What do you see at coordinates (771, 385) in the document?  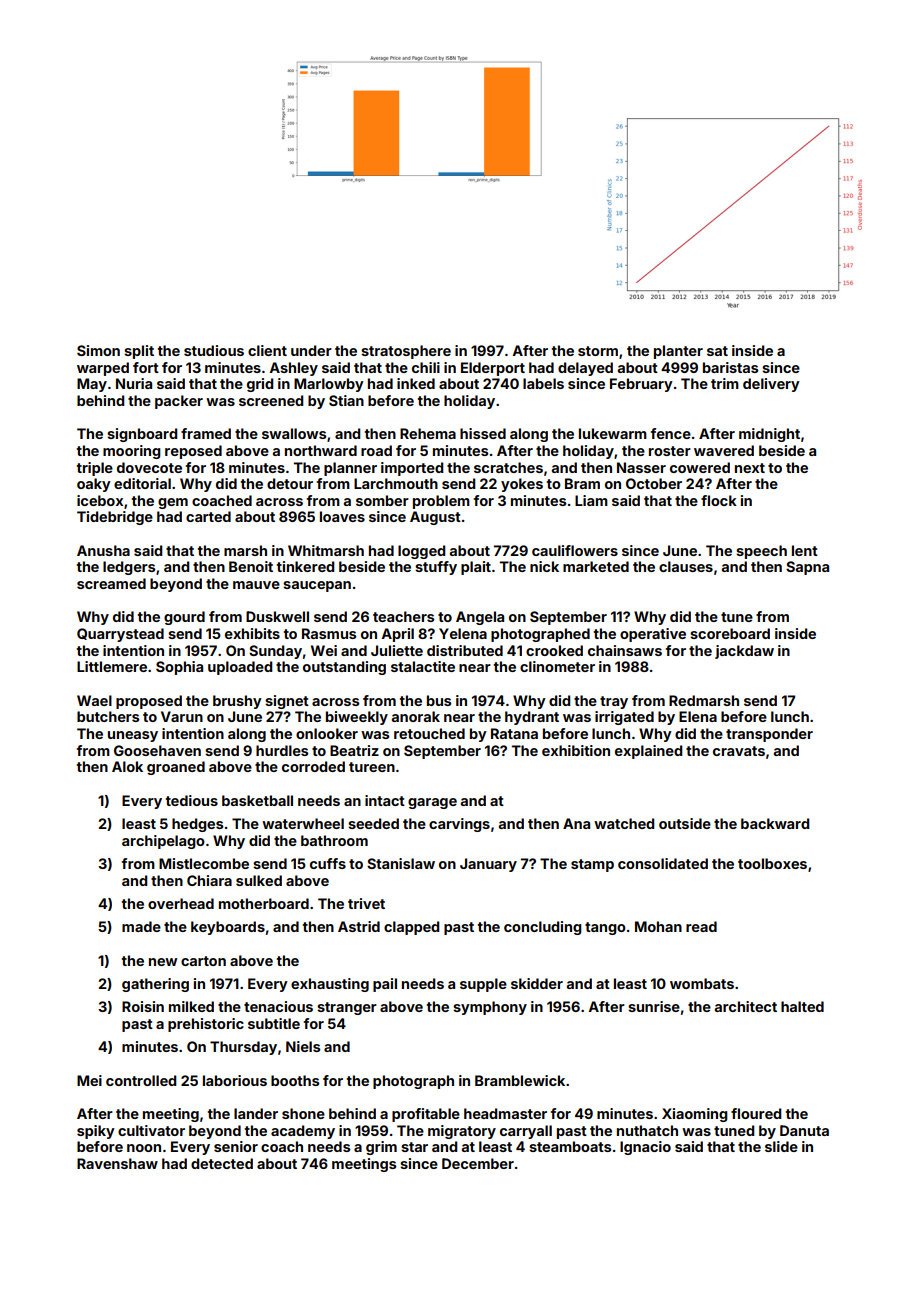 I see `delivery` at bounding box center [771, 385].
